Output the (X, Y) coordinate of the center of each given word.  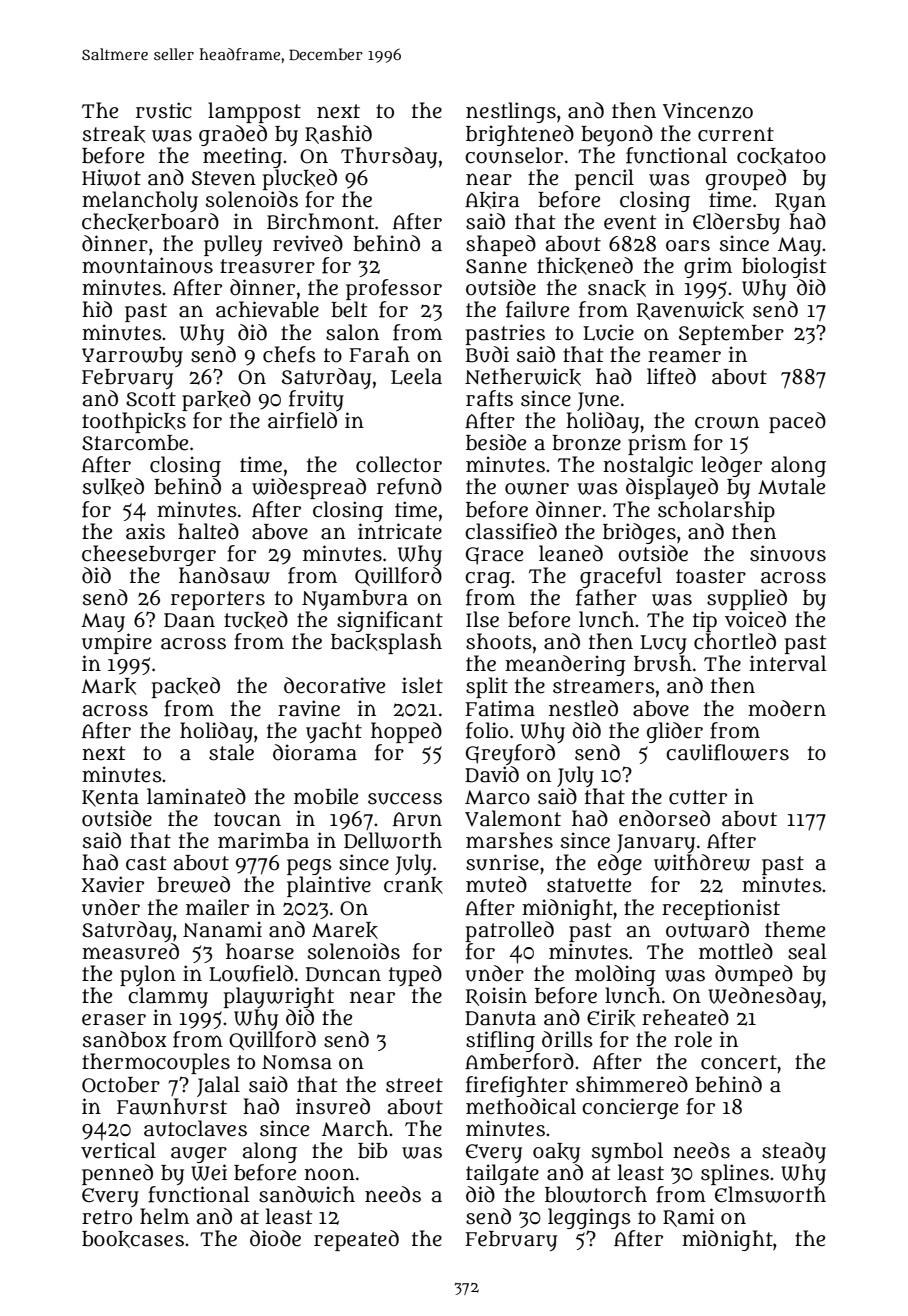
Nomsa (297, 1062)
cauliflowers (727, 752)
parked (216, 400)
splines (735, 1174)
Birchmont (320, 221)
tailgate (502, 1174)
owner (537, 488)
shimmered (632, 1084)
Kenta (110, 798)
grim (708, 267)
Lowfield (251, 973)
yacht (334, 732)
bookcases (133, 1239)
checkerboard (150, 222)
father (606, 597)
